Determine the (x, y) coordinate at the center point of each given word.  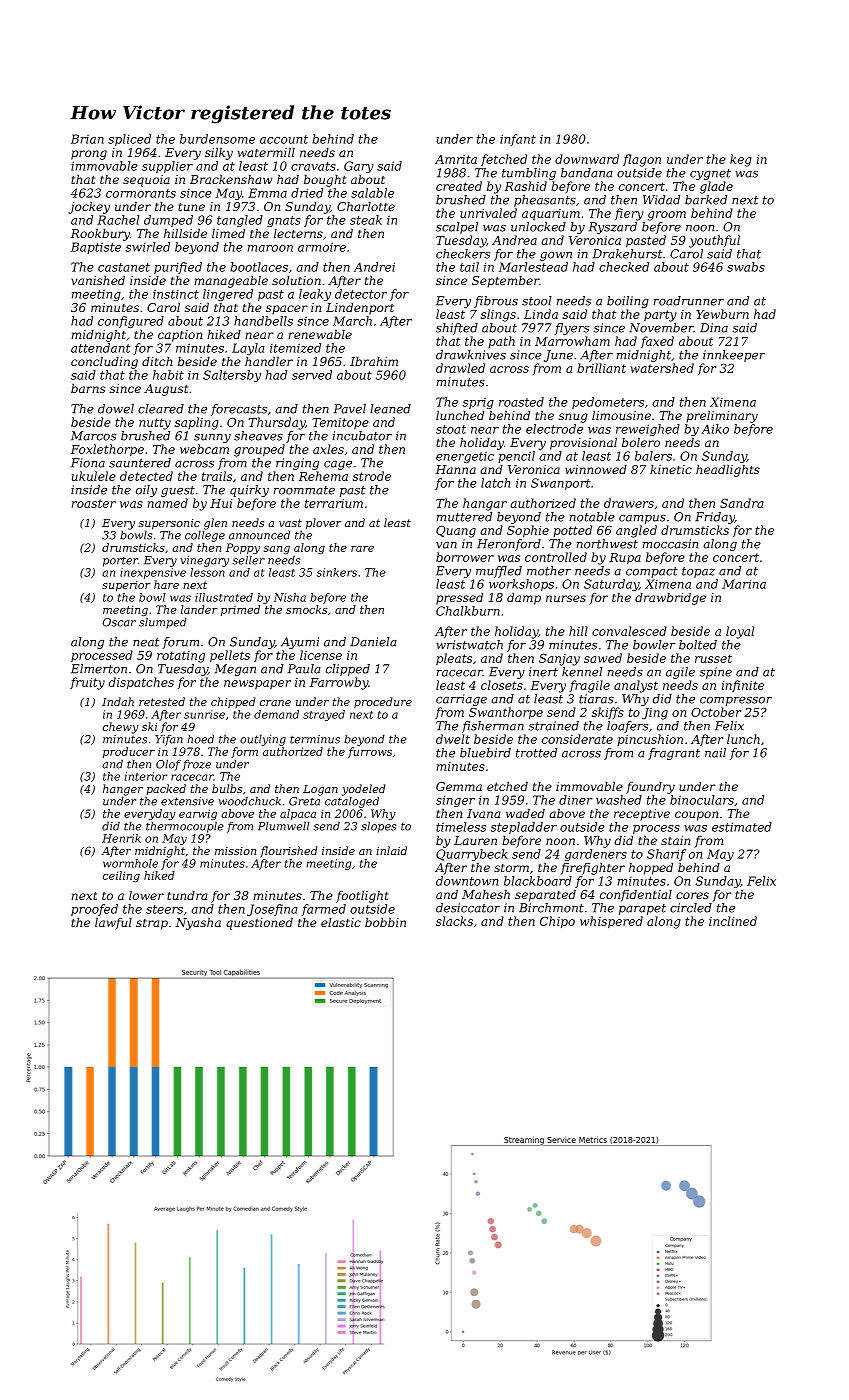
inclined (733, 921)
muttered (464, 517)
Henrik (121, 838)
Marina (744, 584)
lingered (228, 295)
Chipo (557, 922)
